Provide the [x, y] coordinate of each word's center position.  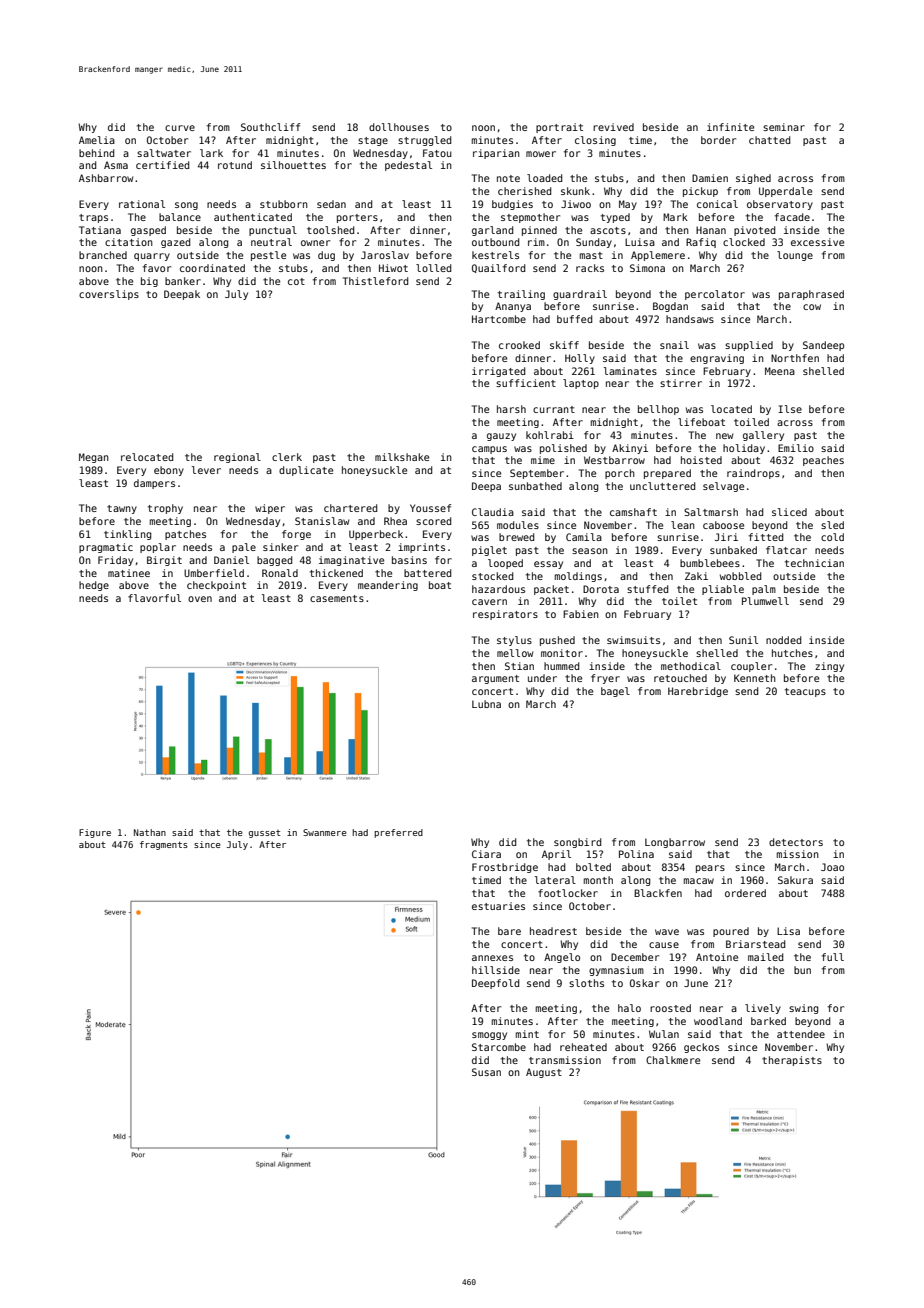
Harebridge [698, 692]
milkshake [402, 457]
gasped [148, 231]
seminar [784, 127]
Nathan [150, 832]
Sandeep [823, 346]
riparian [496, 154]
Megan [94, 458]
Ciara [486, 854]
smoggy [489, 1036]
